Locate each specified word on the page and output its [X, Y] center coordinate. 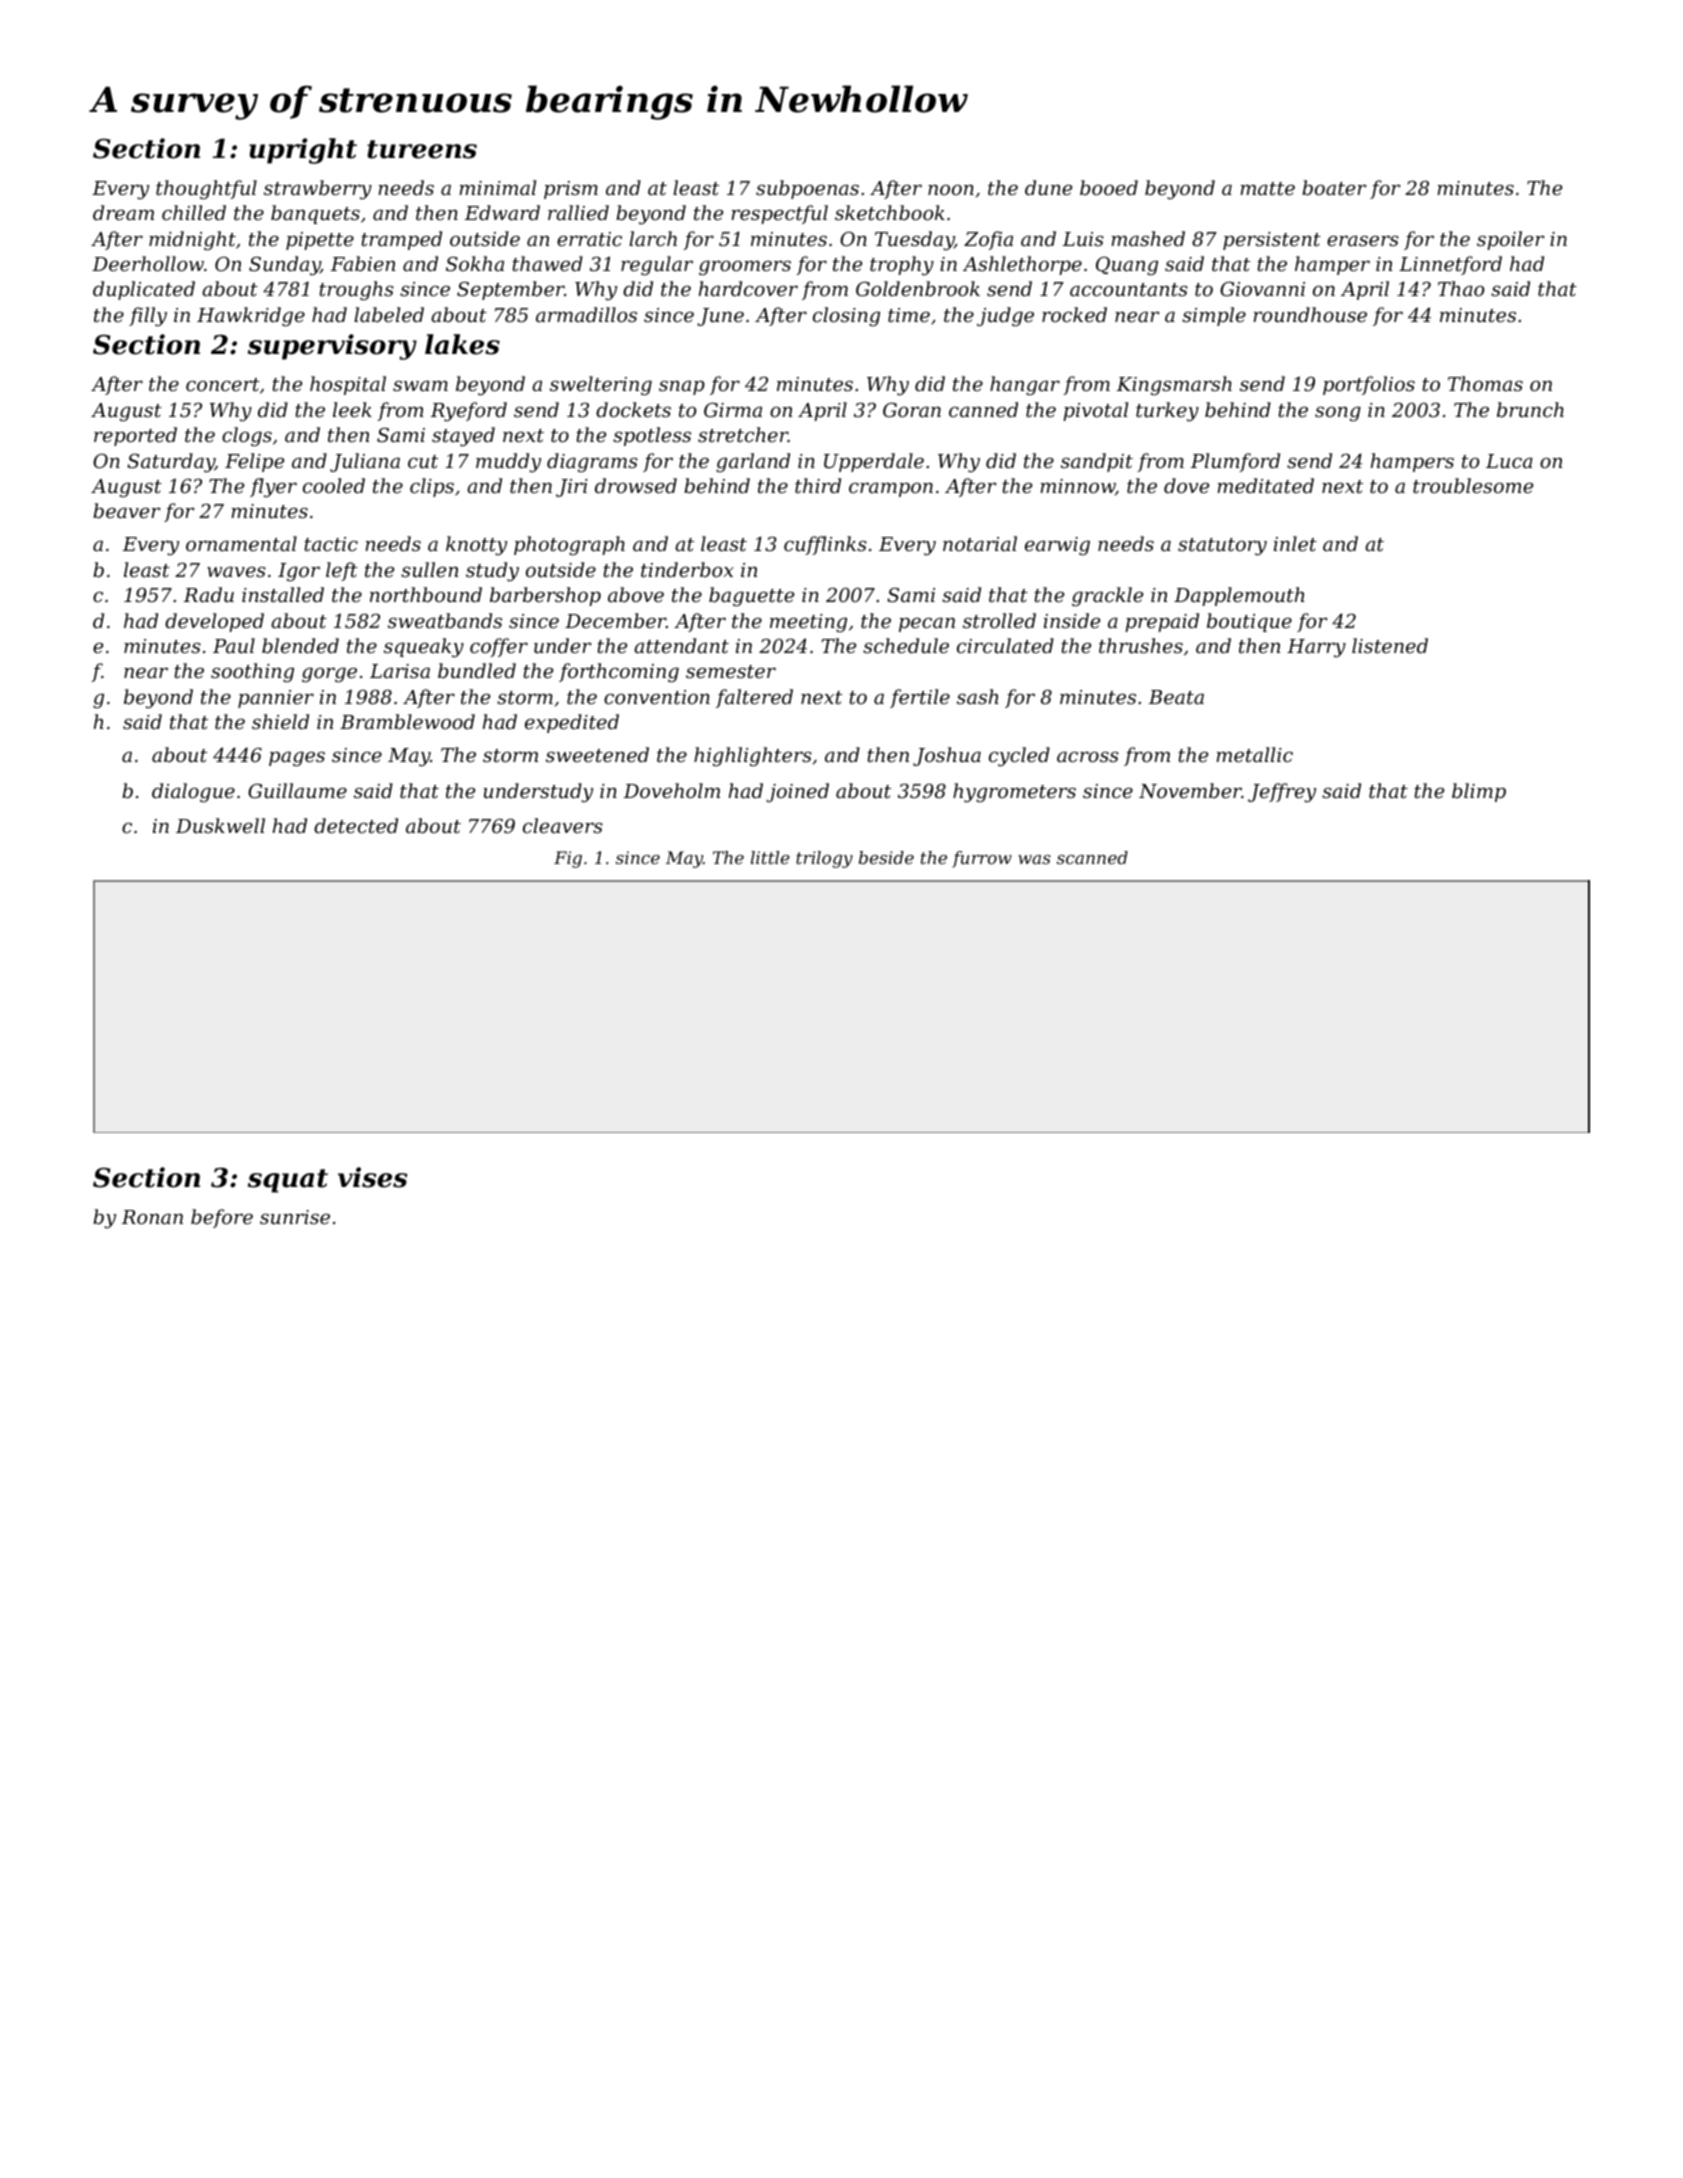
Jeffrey [1282, 793]
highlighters [753, 757]
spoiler [1511, 240]
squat [288, 1181]
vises [372, 1177]
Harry [1316, 648]
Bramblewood [407, 721]
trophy [902, 266]
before [222, 1218]
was [1034, 859]
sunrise [295, 1217]
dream [123, 212]
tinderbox [687, 569]
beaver [127, 510]
